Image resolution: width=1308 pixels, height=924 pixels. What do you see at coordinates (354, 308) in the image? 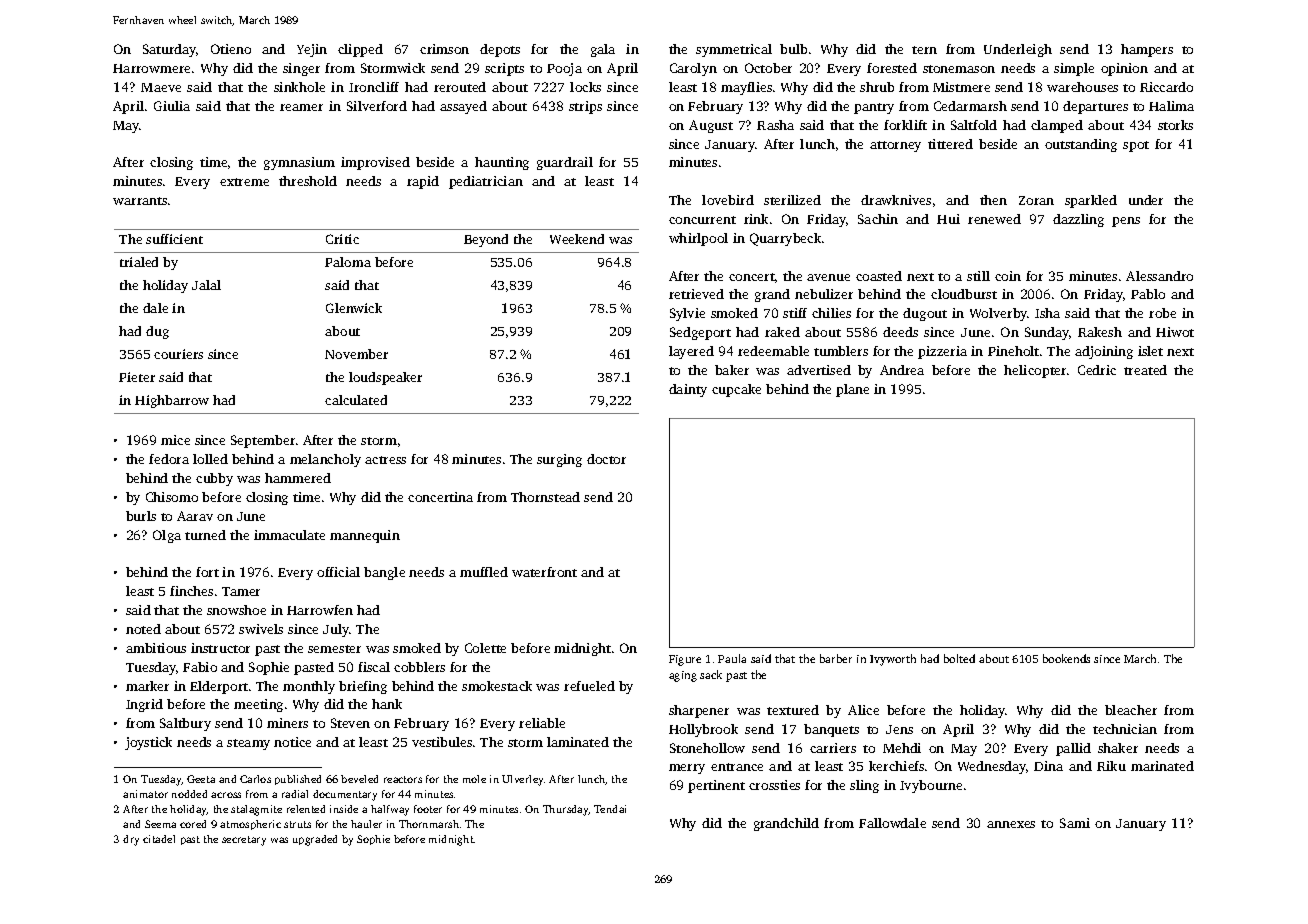
I see `Glenwick` at bounding box center [354, 308].
